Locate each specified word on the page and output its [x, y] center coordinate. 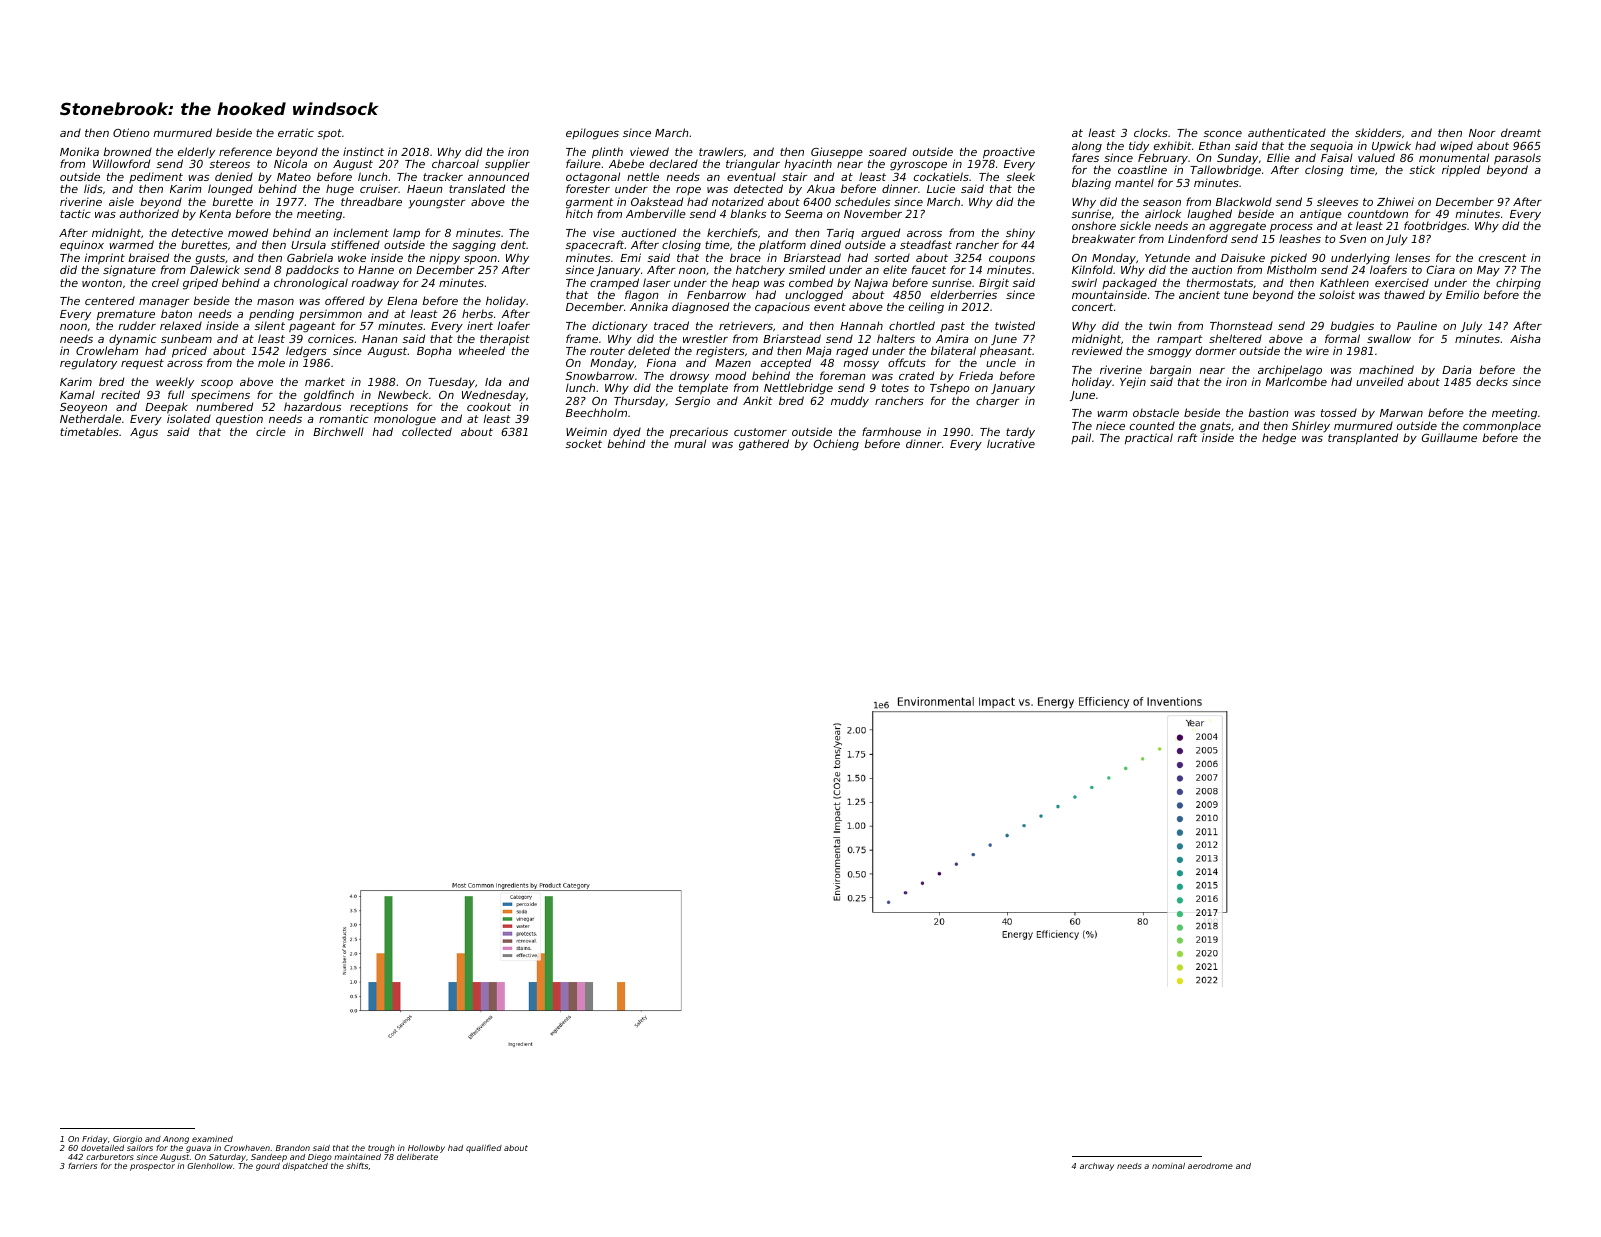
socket [583, 443]
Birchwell [338, 431]
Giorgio [127, 1140]
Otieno [131, 132]
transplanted [1363, 439]
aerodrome [1210, 1166]
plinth [607, 153]
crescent [1503, 258]
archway [1097, 1167]
